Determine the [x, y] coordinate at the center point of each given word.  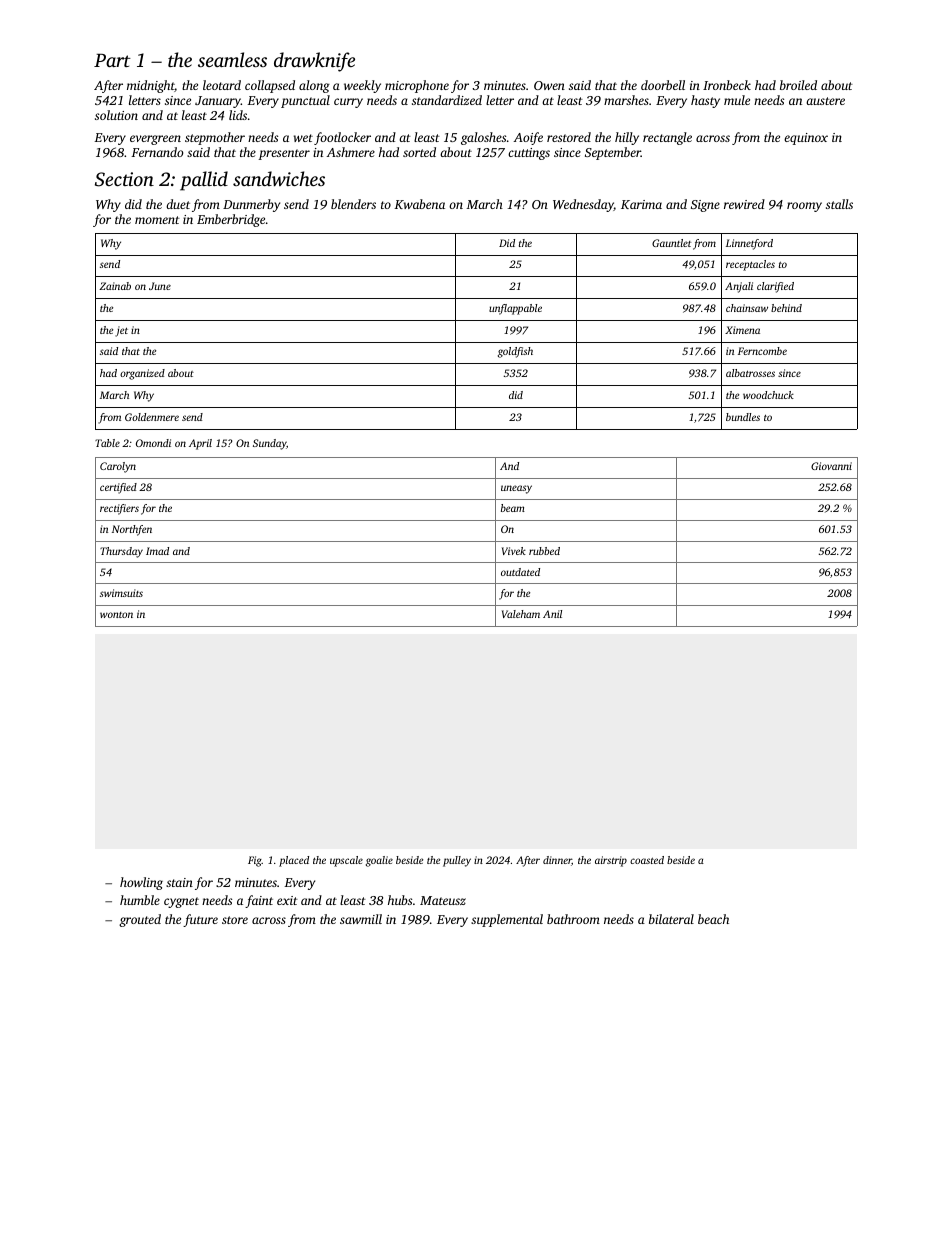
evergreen [155, 140]
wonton [116, 615]
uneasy [516, 489]
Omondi [153, 443]
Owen [549, 85]
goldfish [515, 352]
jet [121, 331]
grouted [140, 920]
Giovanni [831, 466]
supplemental [507, 920]
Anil [552, 614]
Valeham [521, 614]
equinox [806, 139]
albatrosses [750, 373]
